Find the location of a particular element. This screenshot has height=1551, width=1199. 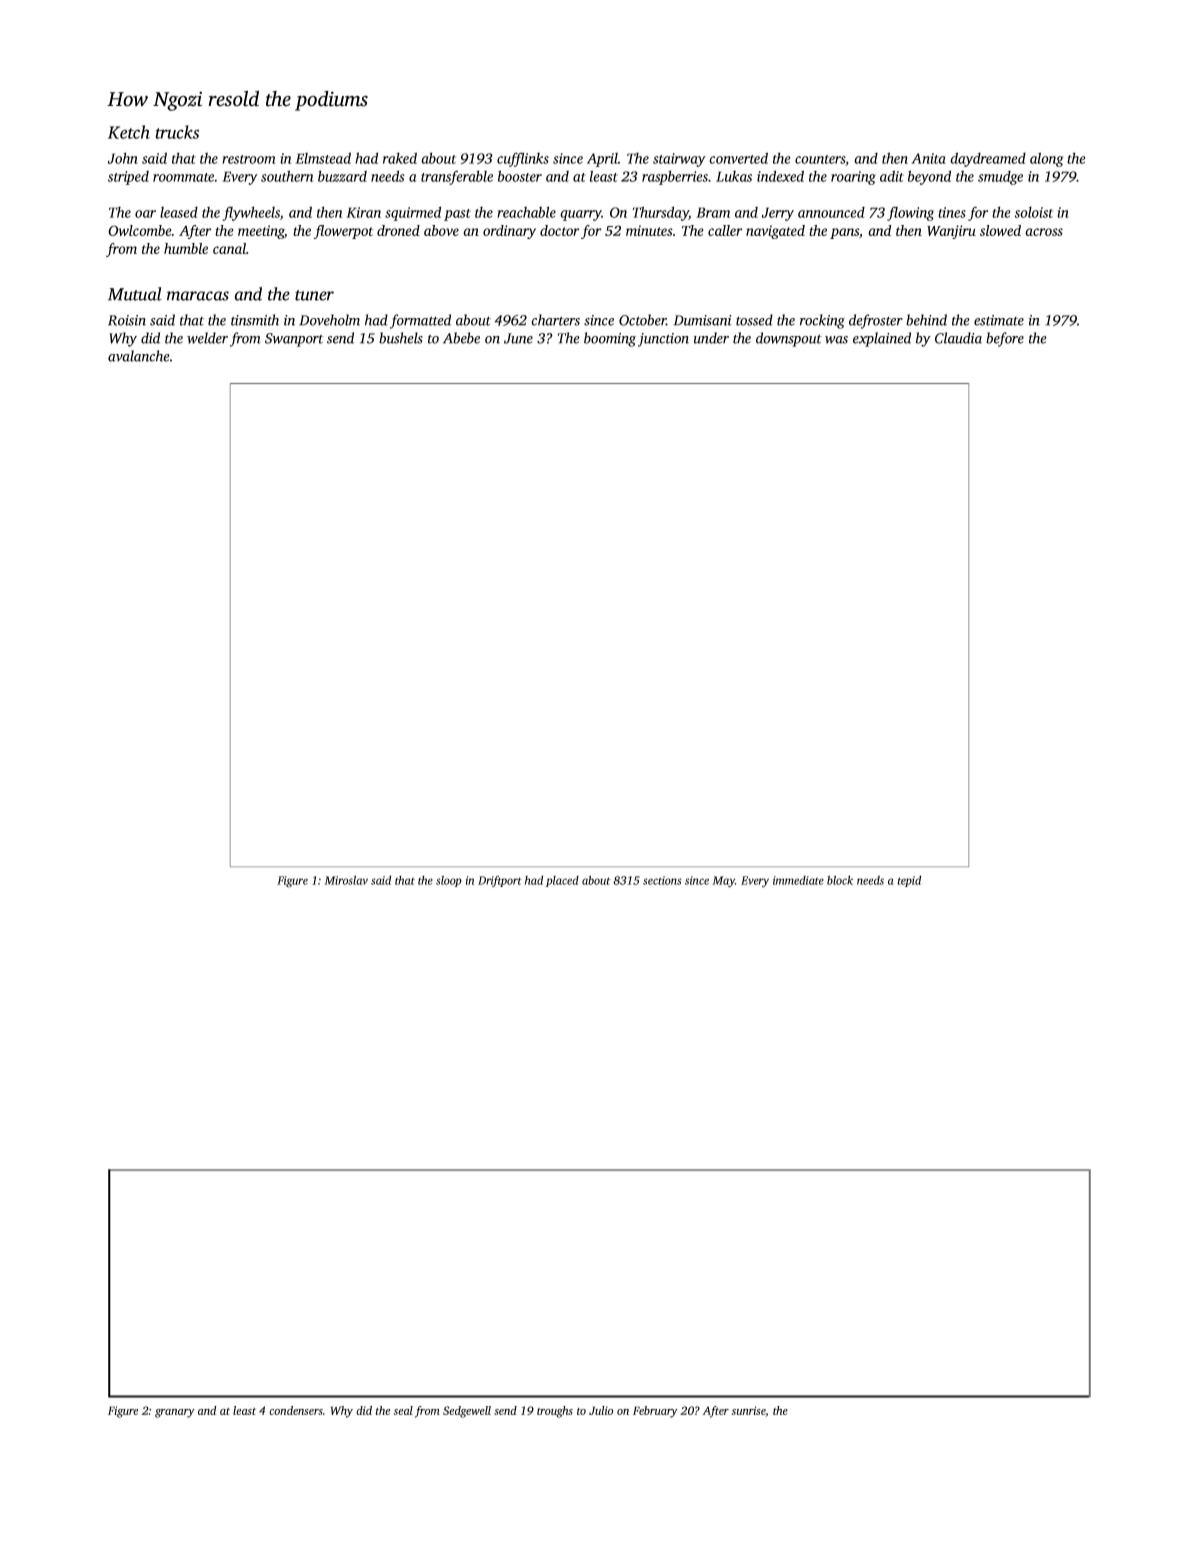

striped is located at coordinates (128, 178).
